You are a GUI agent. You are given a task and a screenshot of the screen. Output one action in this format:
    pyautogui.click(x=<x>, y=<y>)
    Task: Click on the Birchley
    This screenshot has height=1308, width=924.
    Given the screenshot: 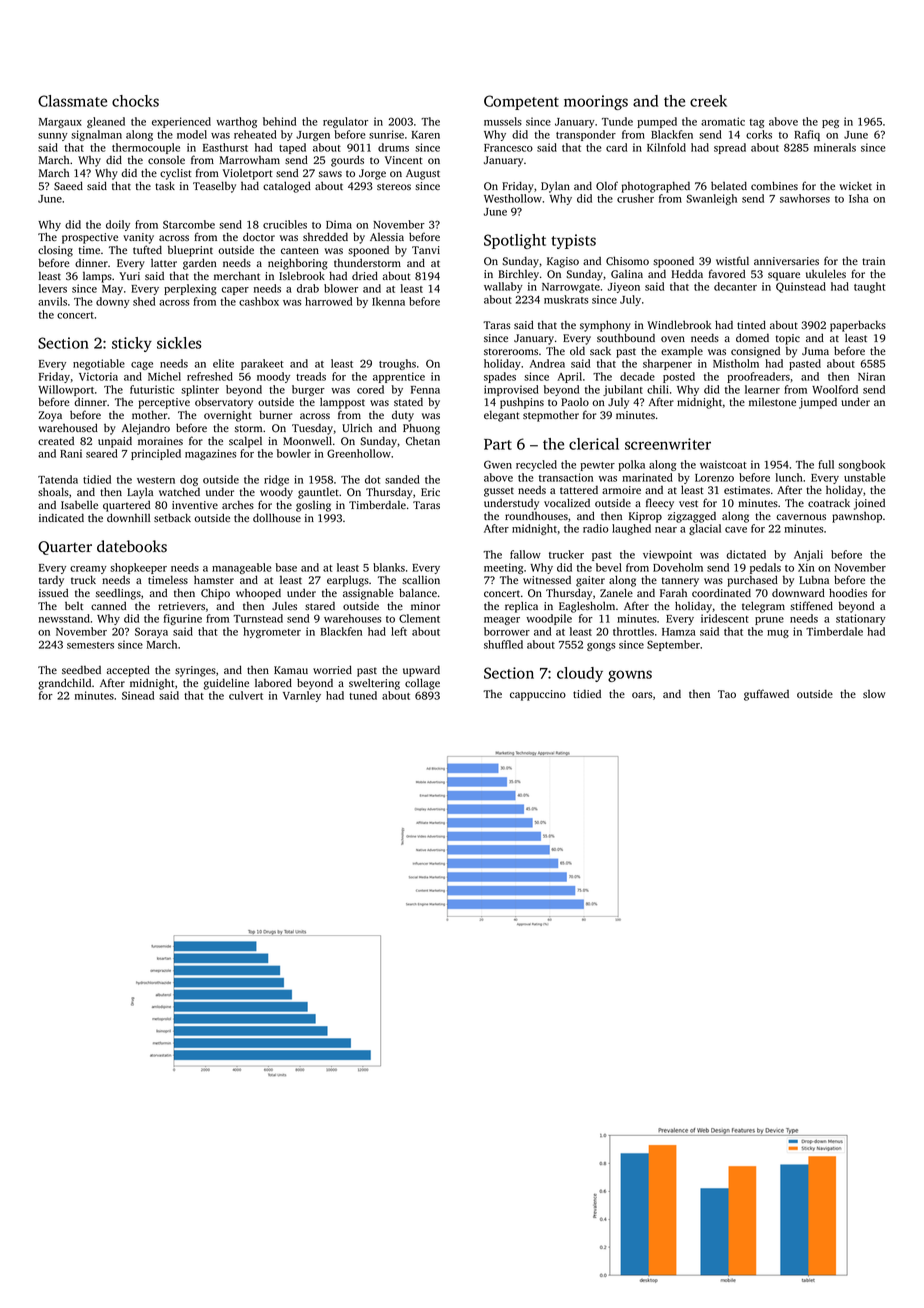 What is the action you would take?
    pyautogui.click(x=519, y=275)
